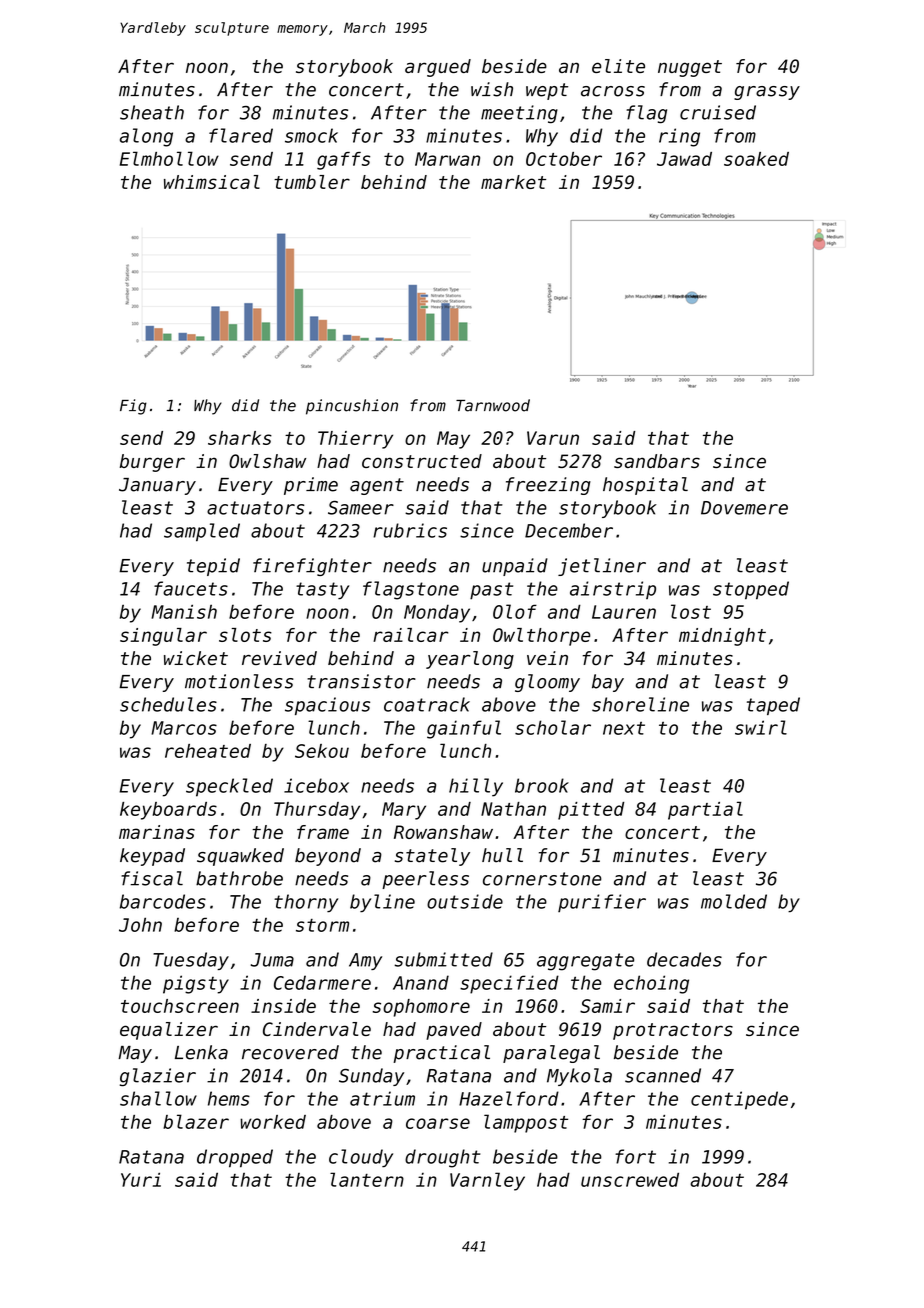  I want to click on Yuri, so click(141, 1180).
